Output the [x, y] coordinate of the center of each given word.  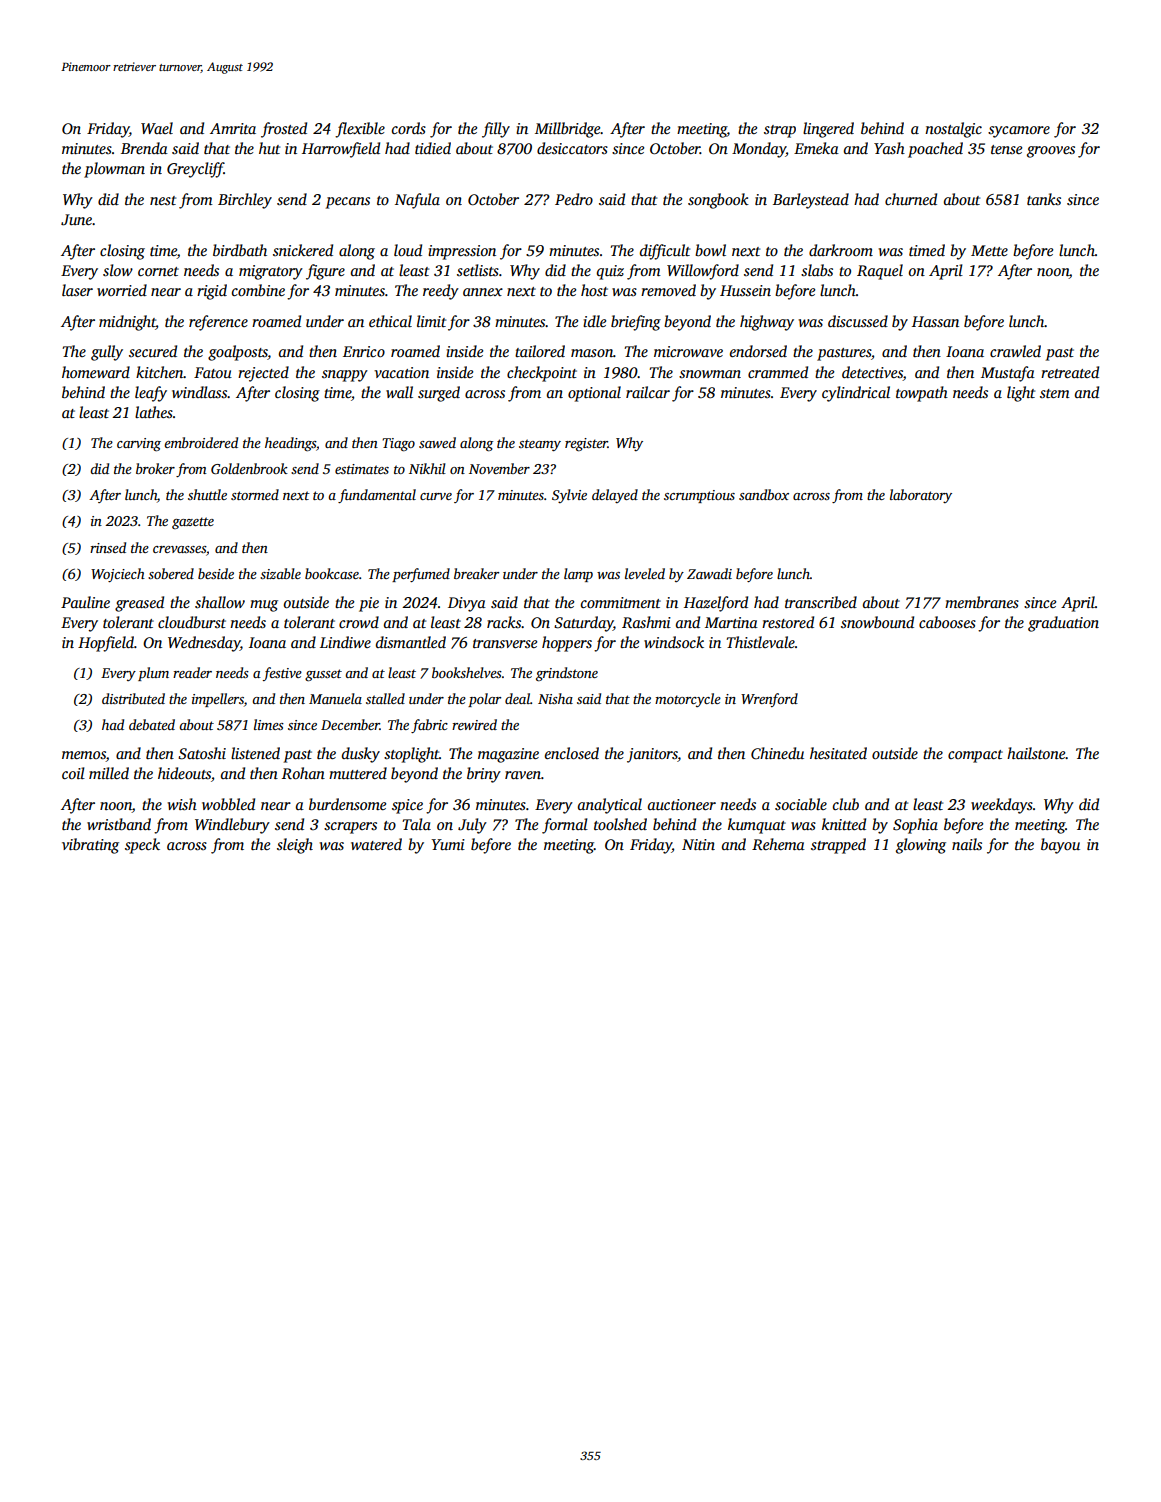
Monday [759, 150]
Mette [989, 250]
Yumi [448, 844]
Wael [157, 128]
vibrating [90, 846]
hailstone [1036, 753]
